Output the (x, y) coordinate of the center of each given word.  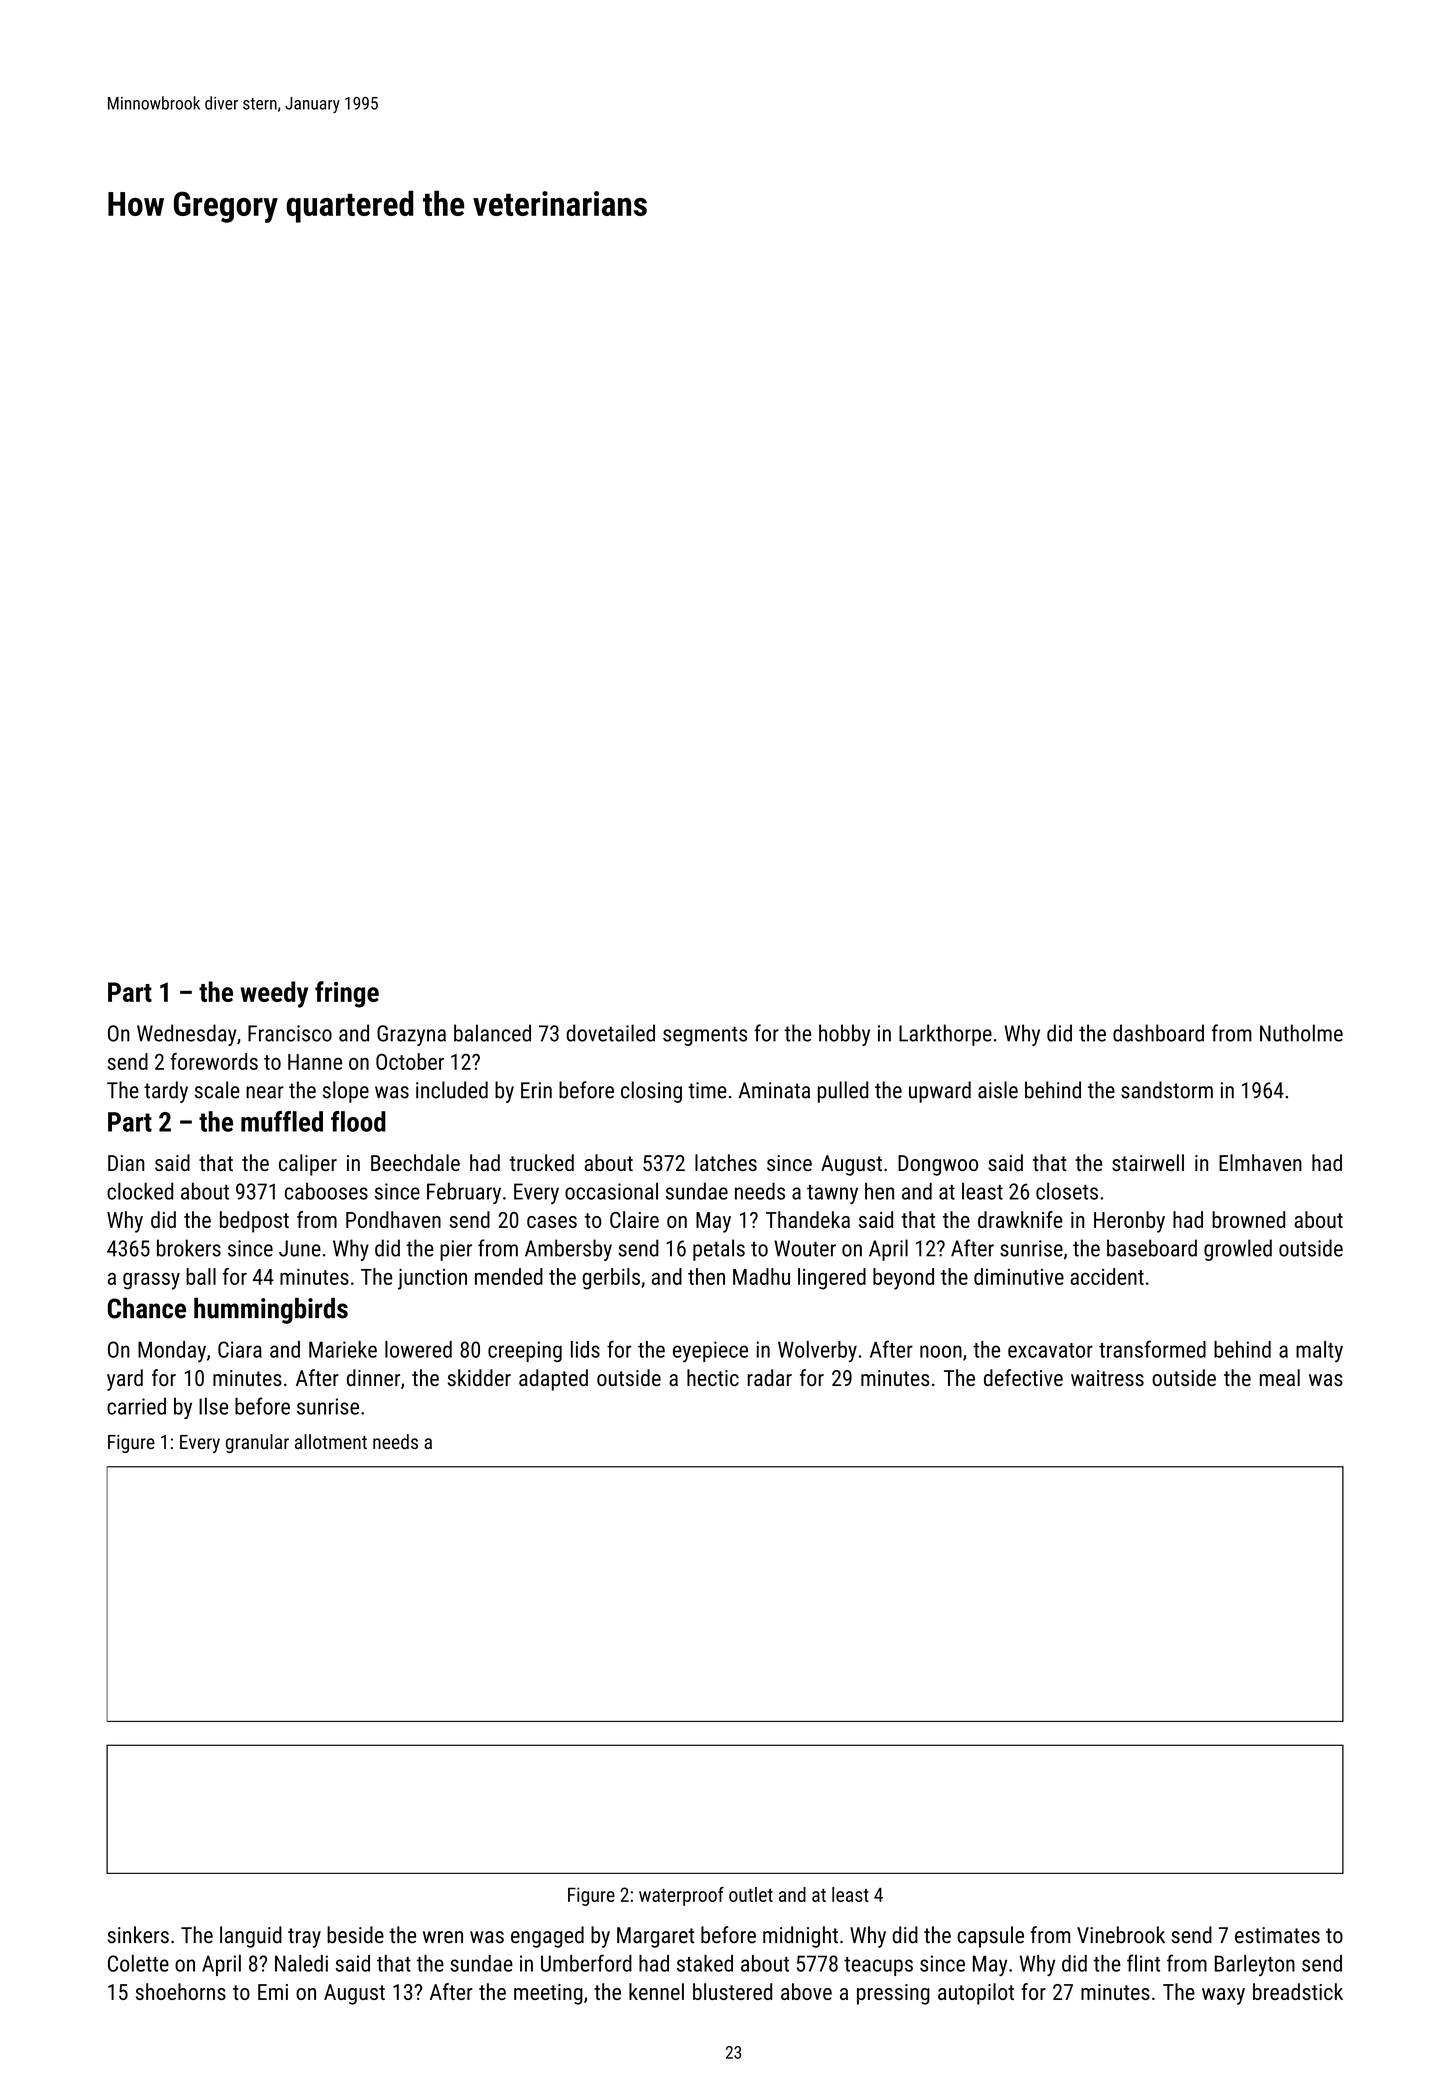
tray (304, 1938)
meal (1280, 1377)
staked (705, 1963)
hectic (713, 1377)
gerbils (611, 1279)
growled (1238, 1250)
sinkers (138, 1935)
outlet (751, 1894)
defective (1023, 1377)
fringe (347, 994)
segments (705, 1036)
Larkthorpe (945, 1035)
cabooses (326, 1191)
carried (136, 1406)
